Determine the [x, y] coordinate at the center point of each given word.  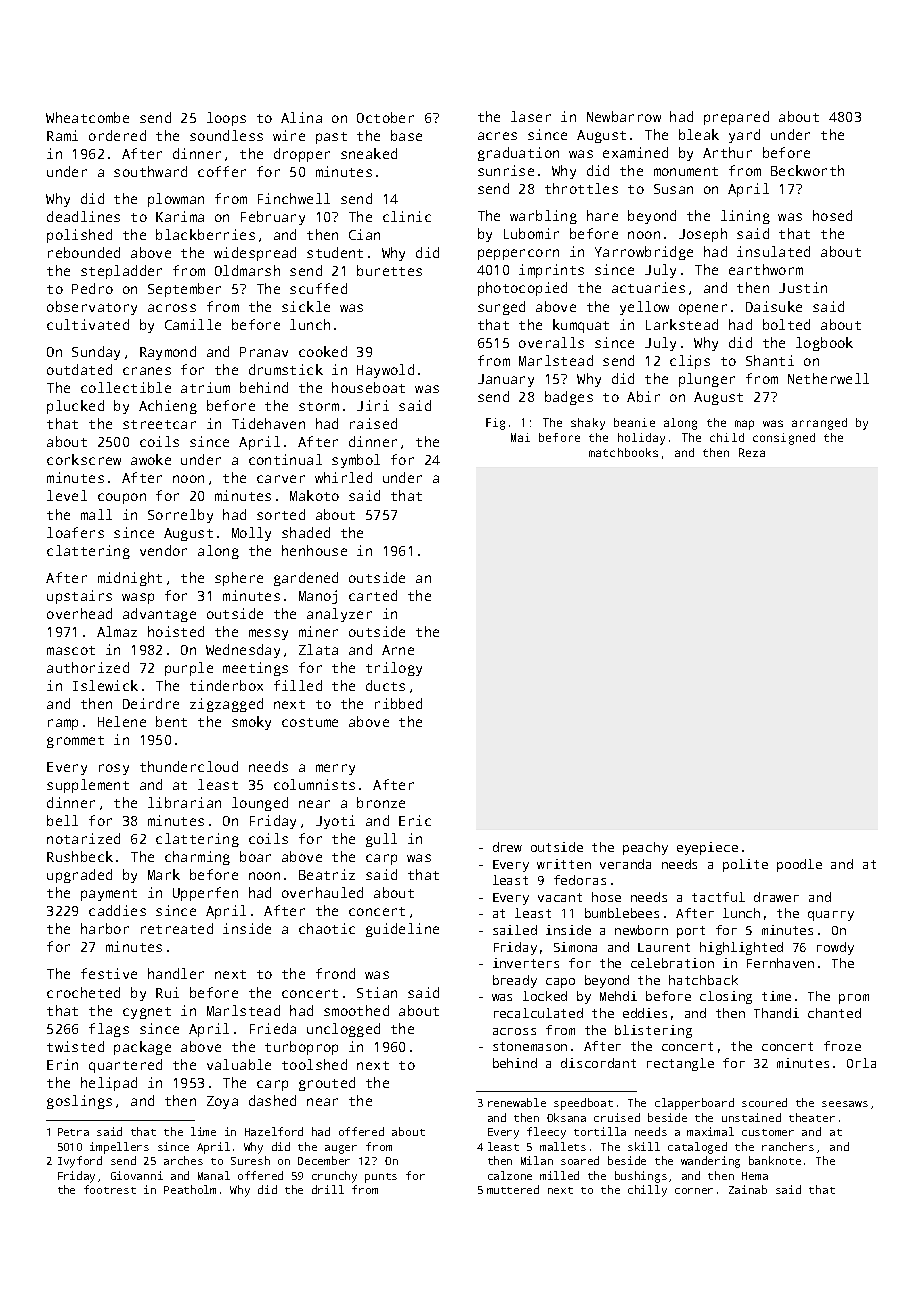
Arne [398, 650]
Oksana [566, 1117]
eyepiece [707, 848]
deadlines [83, 216]
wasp [138, 598]
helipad [109, 1084]
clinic [407, 216]
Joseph [703, 235]
